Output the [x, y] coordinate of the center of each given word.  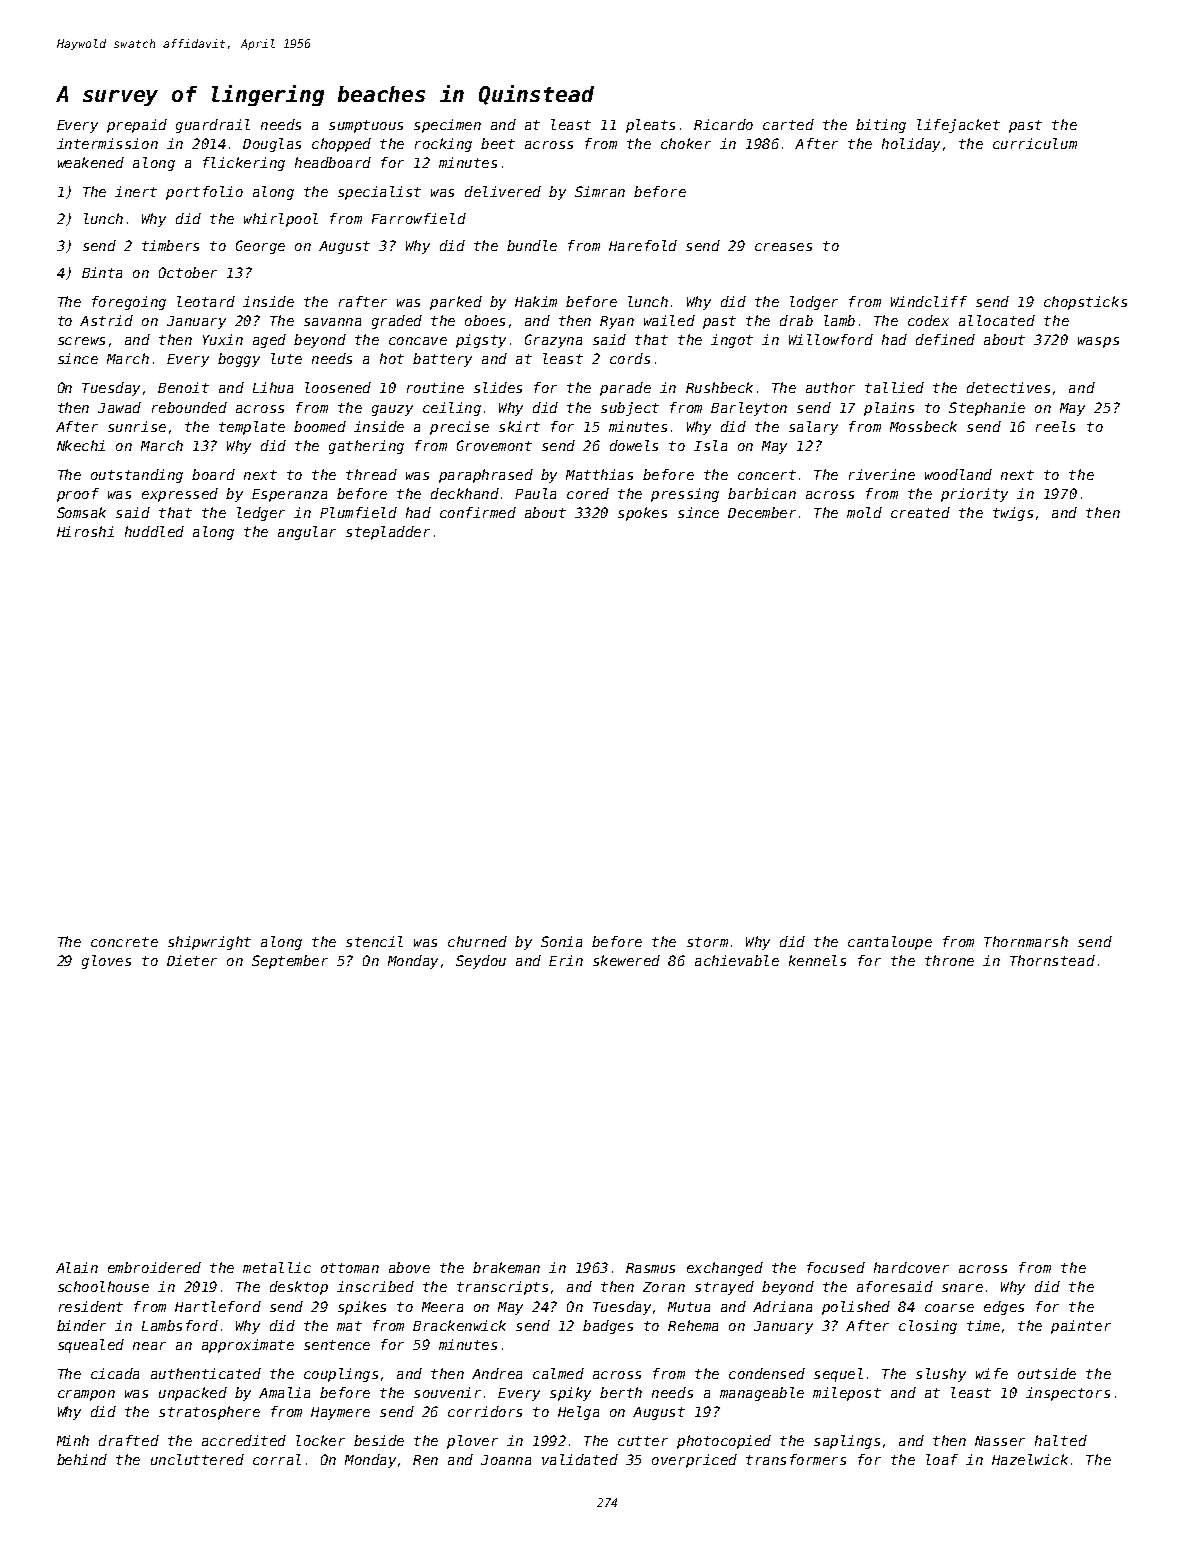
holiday [911, 145]
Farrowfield [419, 218]
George [260, 247]
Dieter [192, 960]
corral [277, 1459]
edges [1004, 1308]
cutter [643, 1441]
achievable [737, 960]
